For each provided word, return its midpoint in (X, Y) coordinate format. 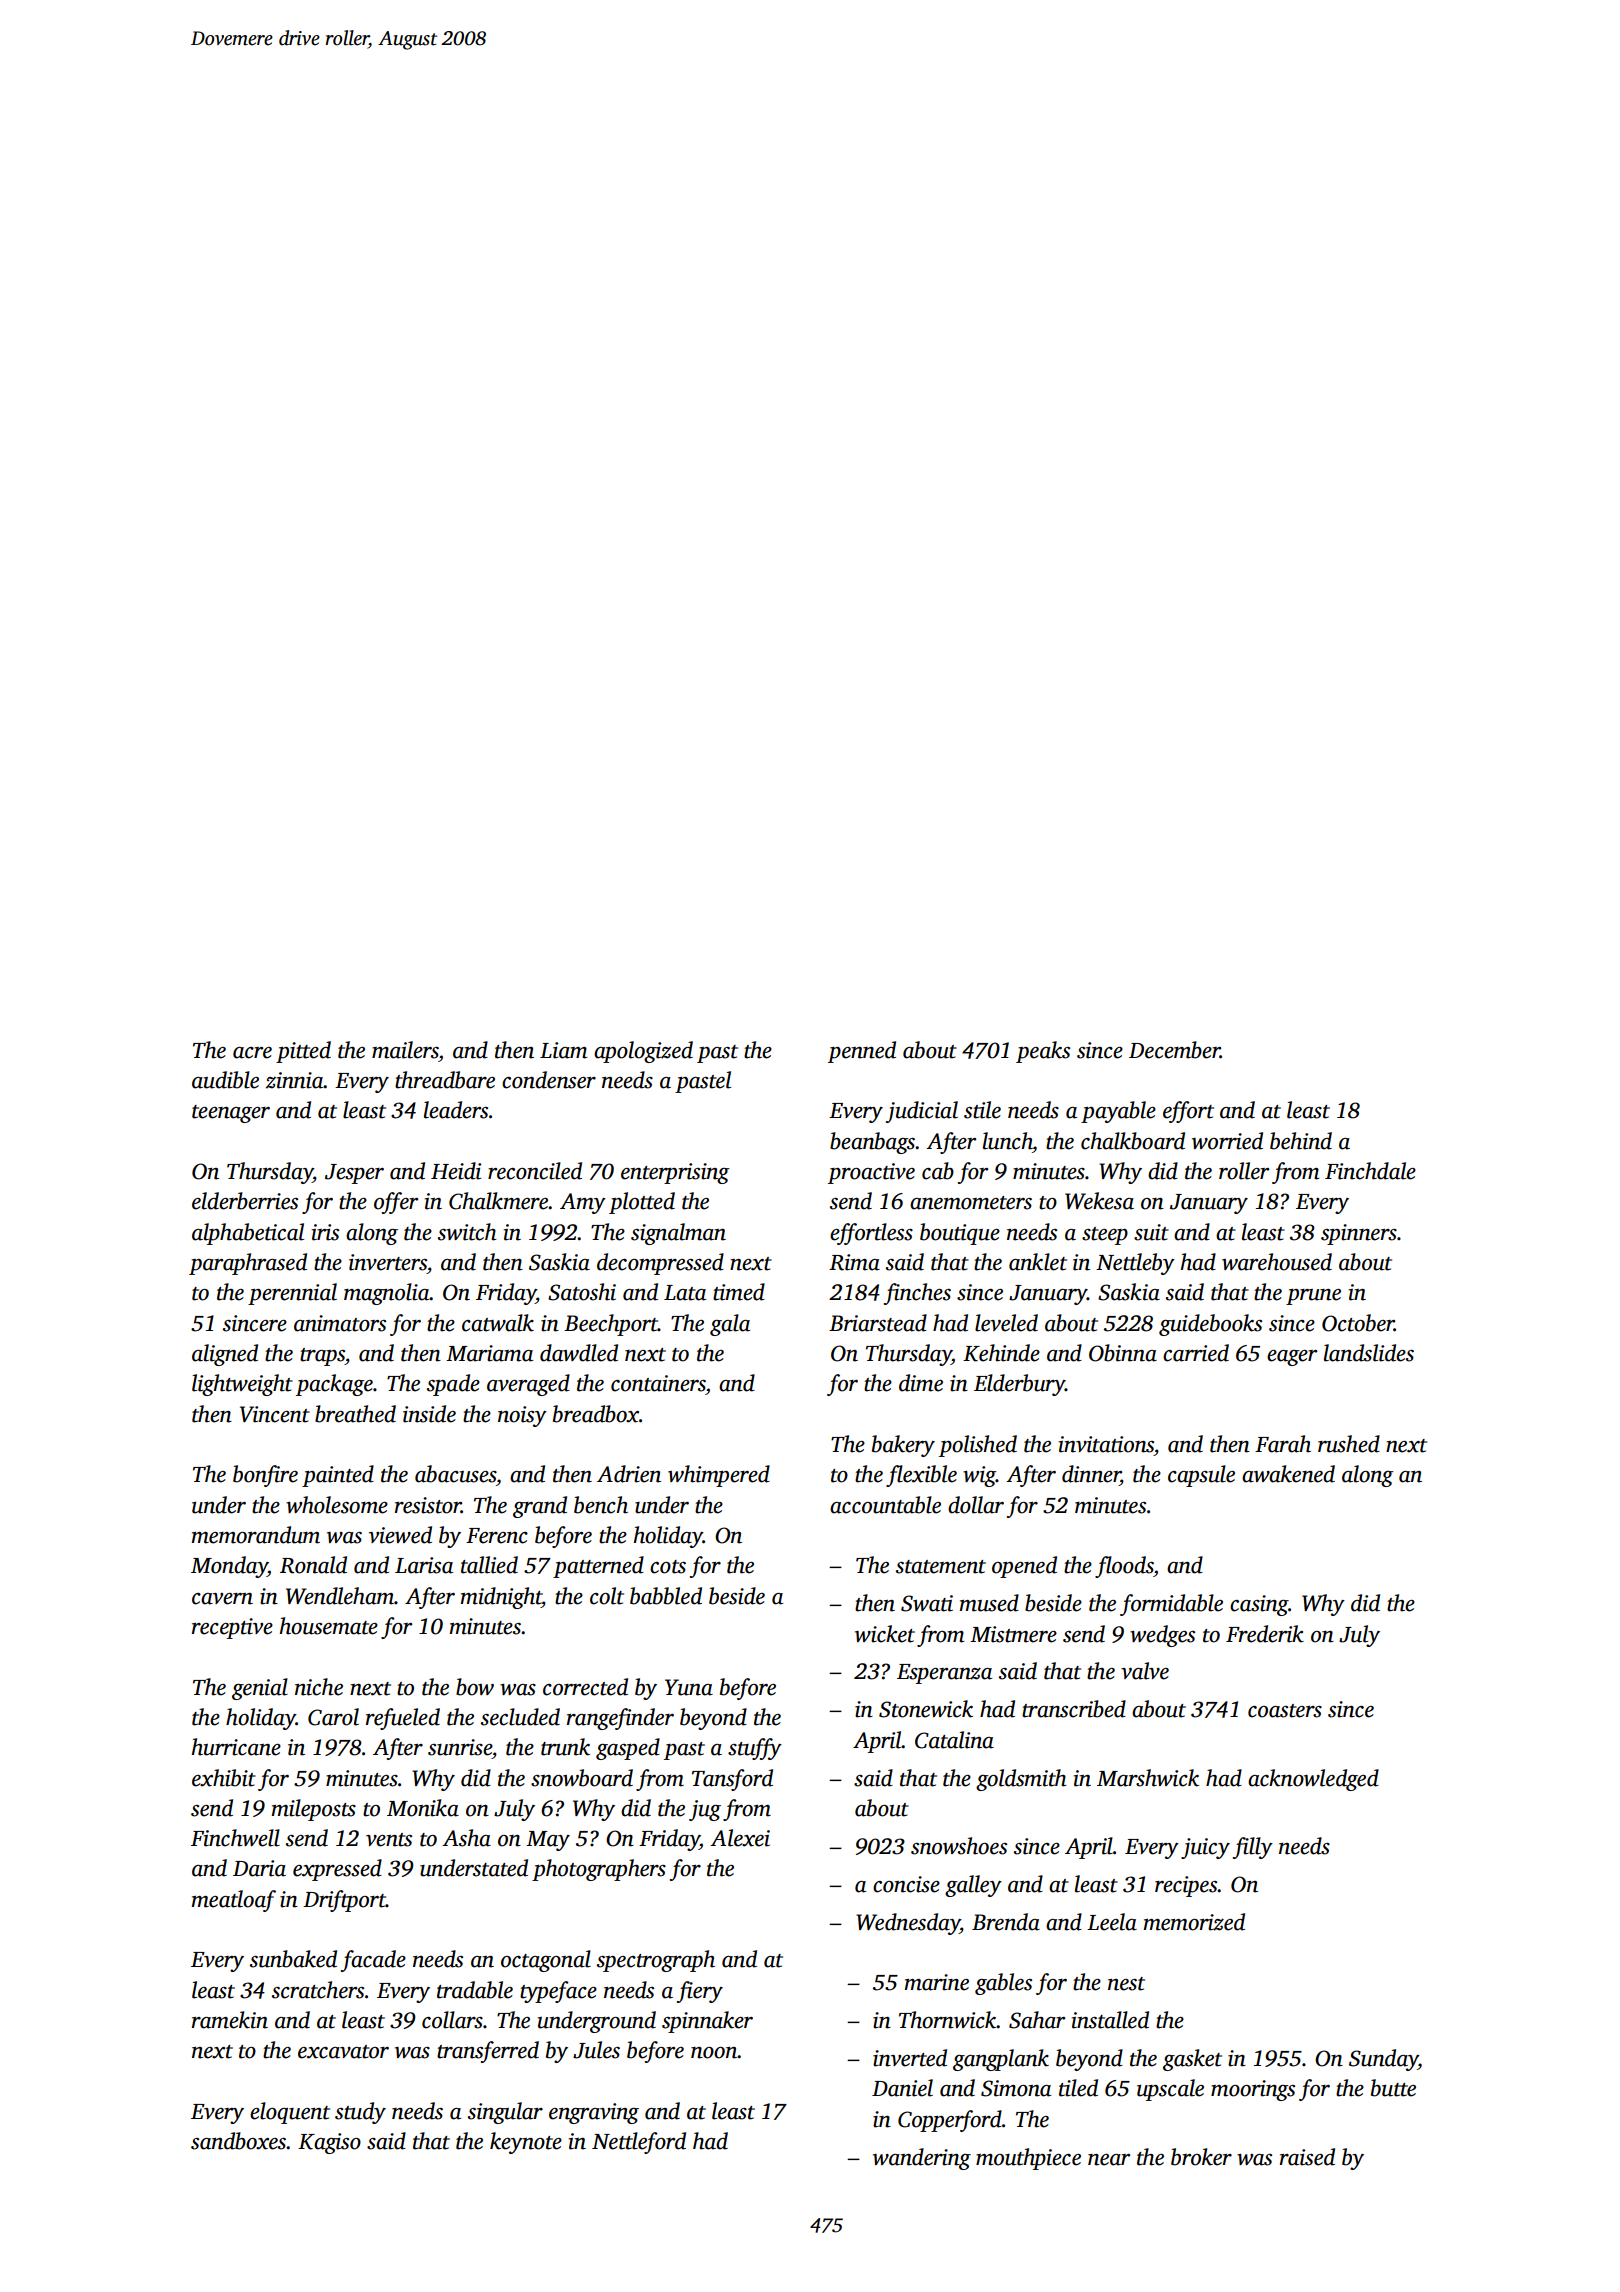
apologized (643, 1052)
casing (1259, 1605)
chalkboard (1133, 1141)
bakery (903, 1446)
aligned (225, 1355)
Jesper (354, 1174)
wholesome (337, 1505)
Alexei (740, 1838)
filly (1253, 1848)
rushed (1349, 1444)
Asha (466, 1838)
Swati (927, 1603)
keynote (526, 2143)
